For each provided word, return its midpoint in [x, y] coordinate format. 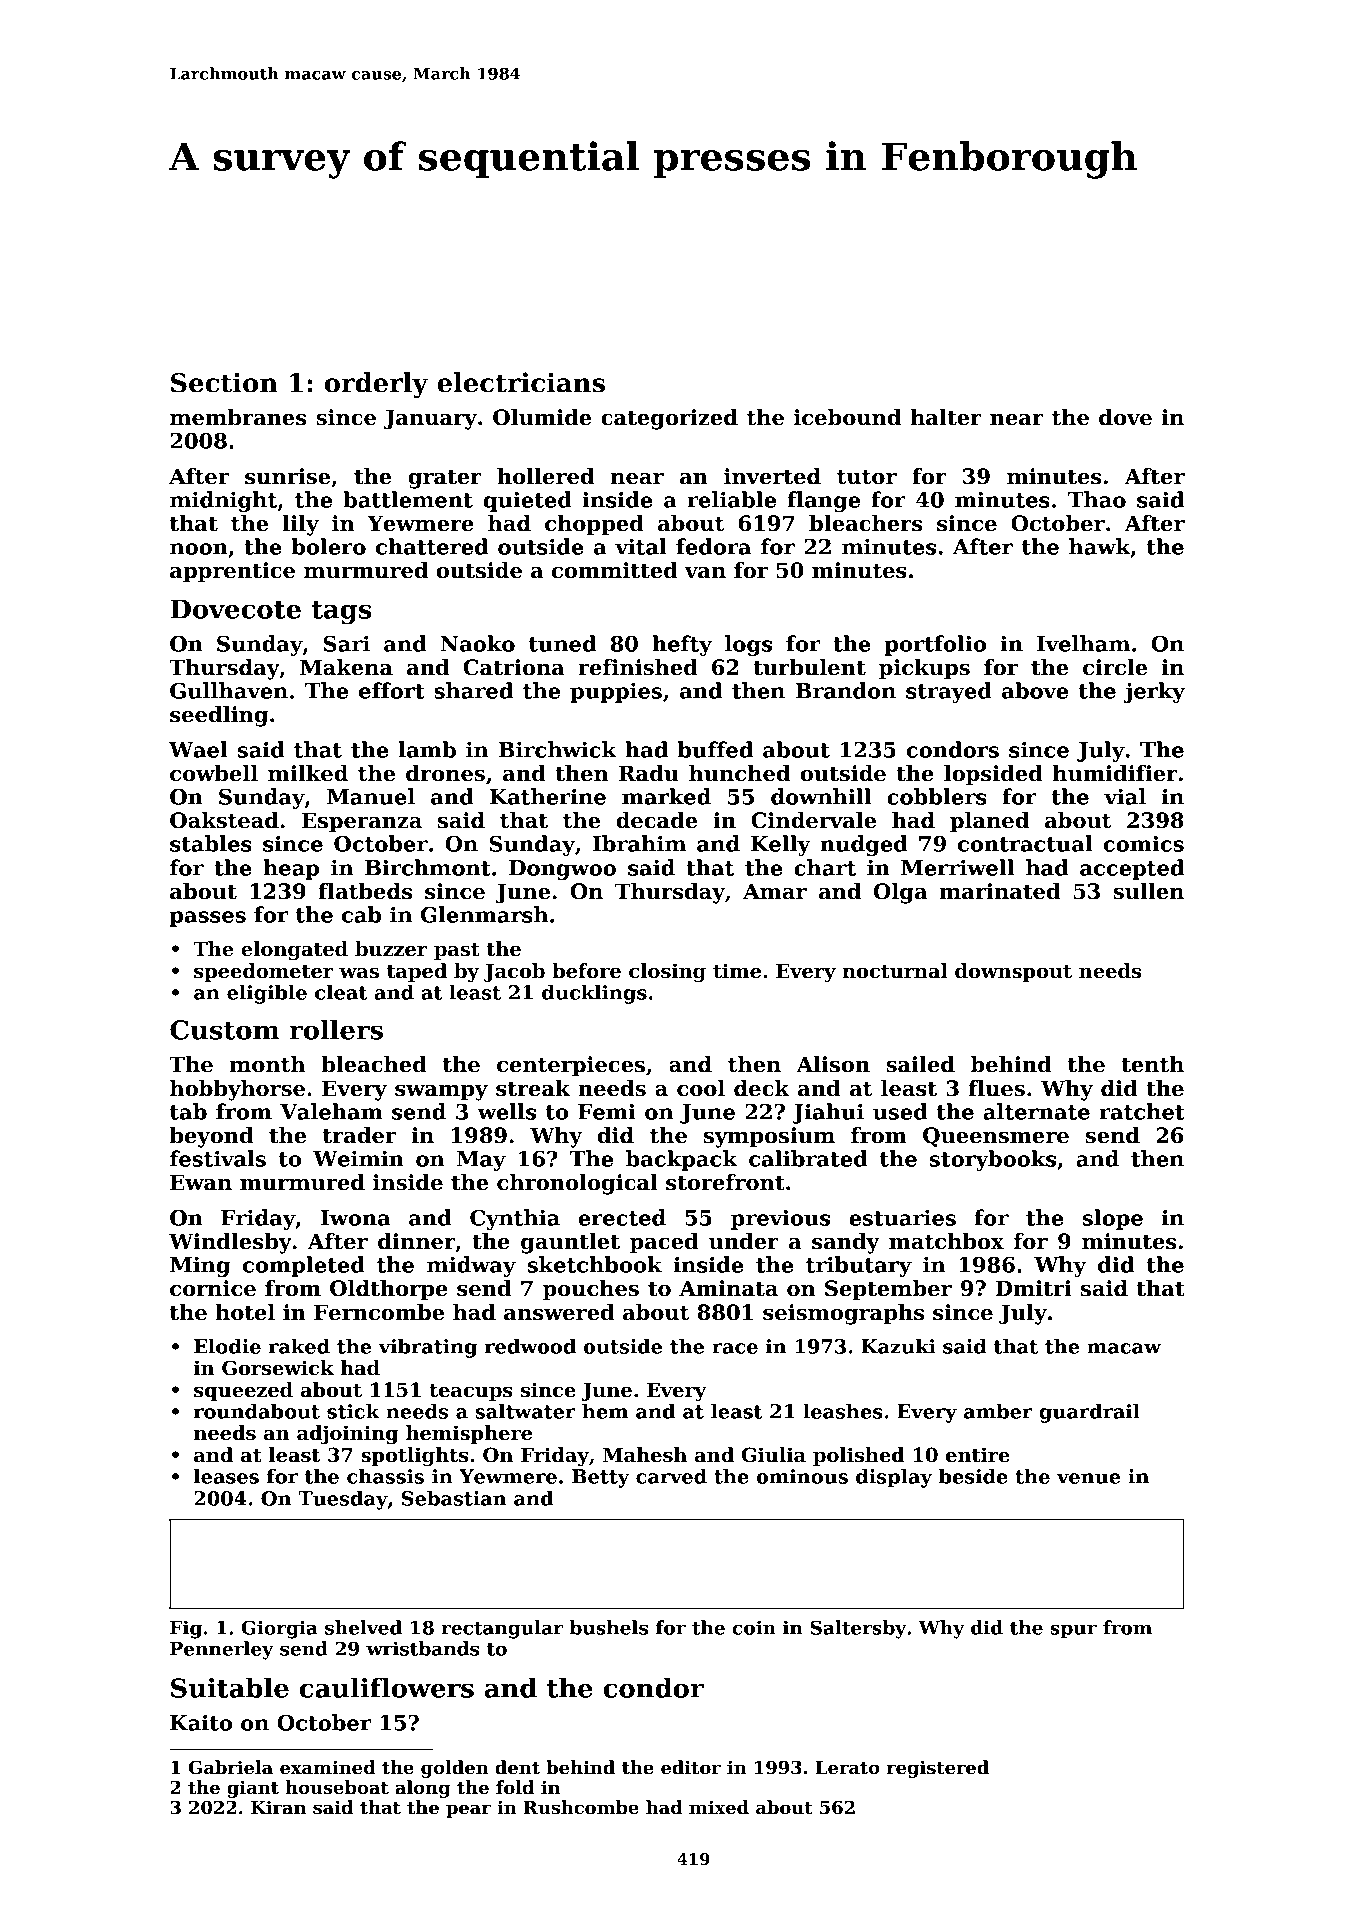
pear [468, 1811]
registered [938, 1769]
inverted [772, 476]
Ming [200, 1266]
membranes [238, 417]
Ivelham [1083, 643]
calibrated [808, 1158]
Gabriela [230, 1767]
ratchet [1142, 1111]
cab [361, 914]
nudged [864, 845]
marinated [999, 891]
